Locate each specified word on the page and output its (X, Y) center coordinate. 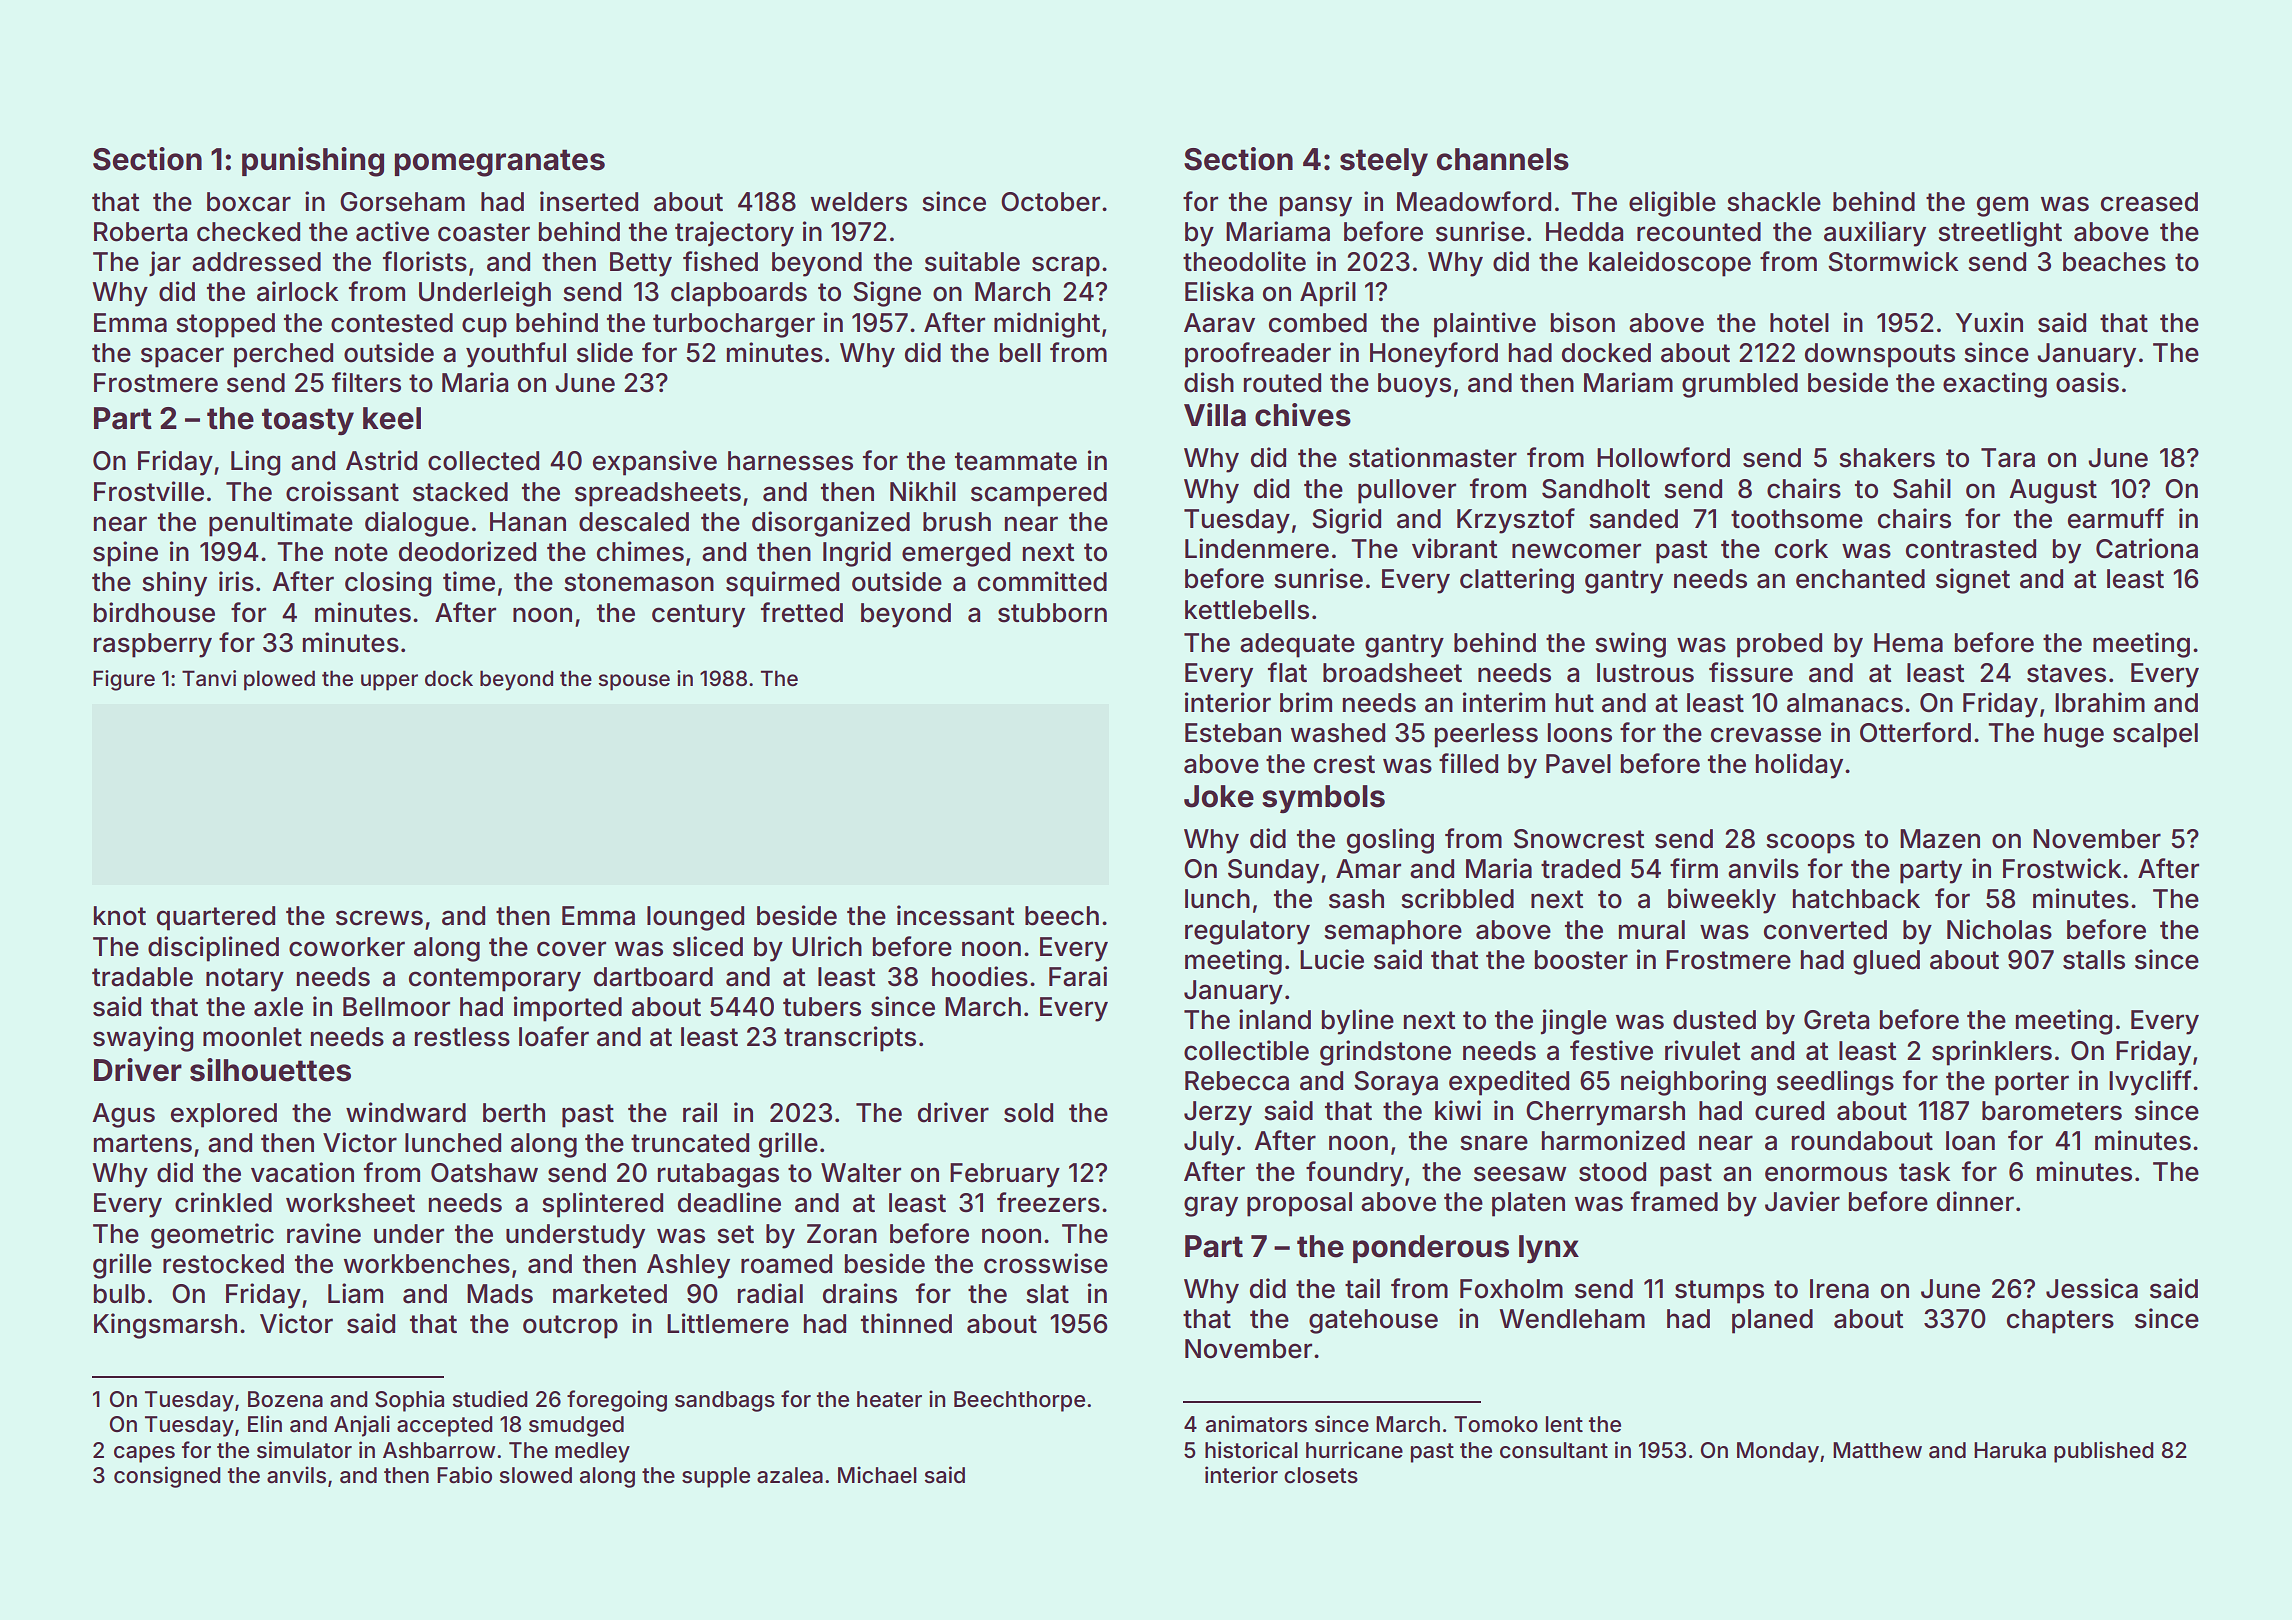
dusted (1714, 1020)
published (2103, 1452)
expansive (655, 463)
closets (1321, 1475)
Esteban (1233, 733)
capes (144, 1454)
